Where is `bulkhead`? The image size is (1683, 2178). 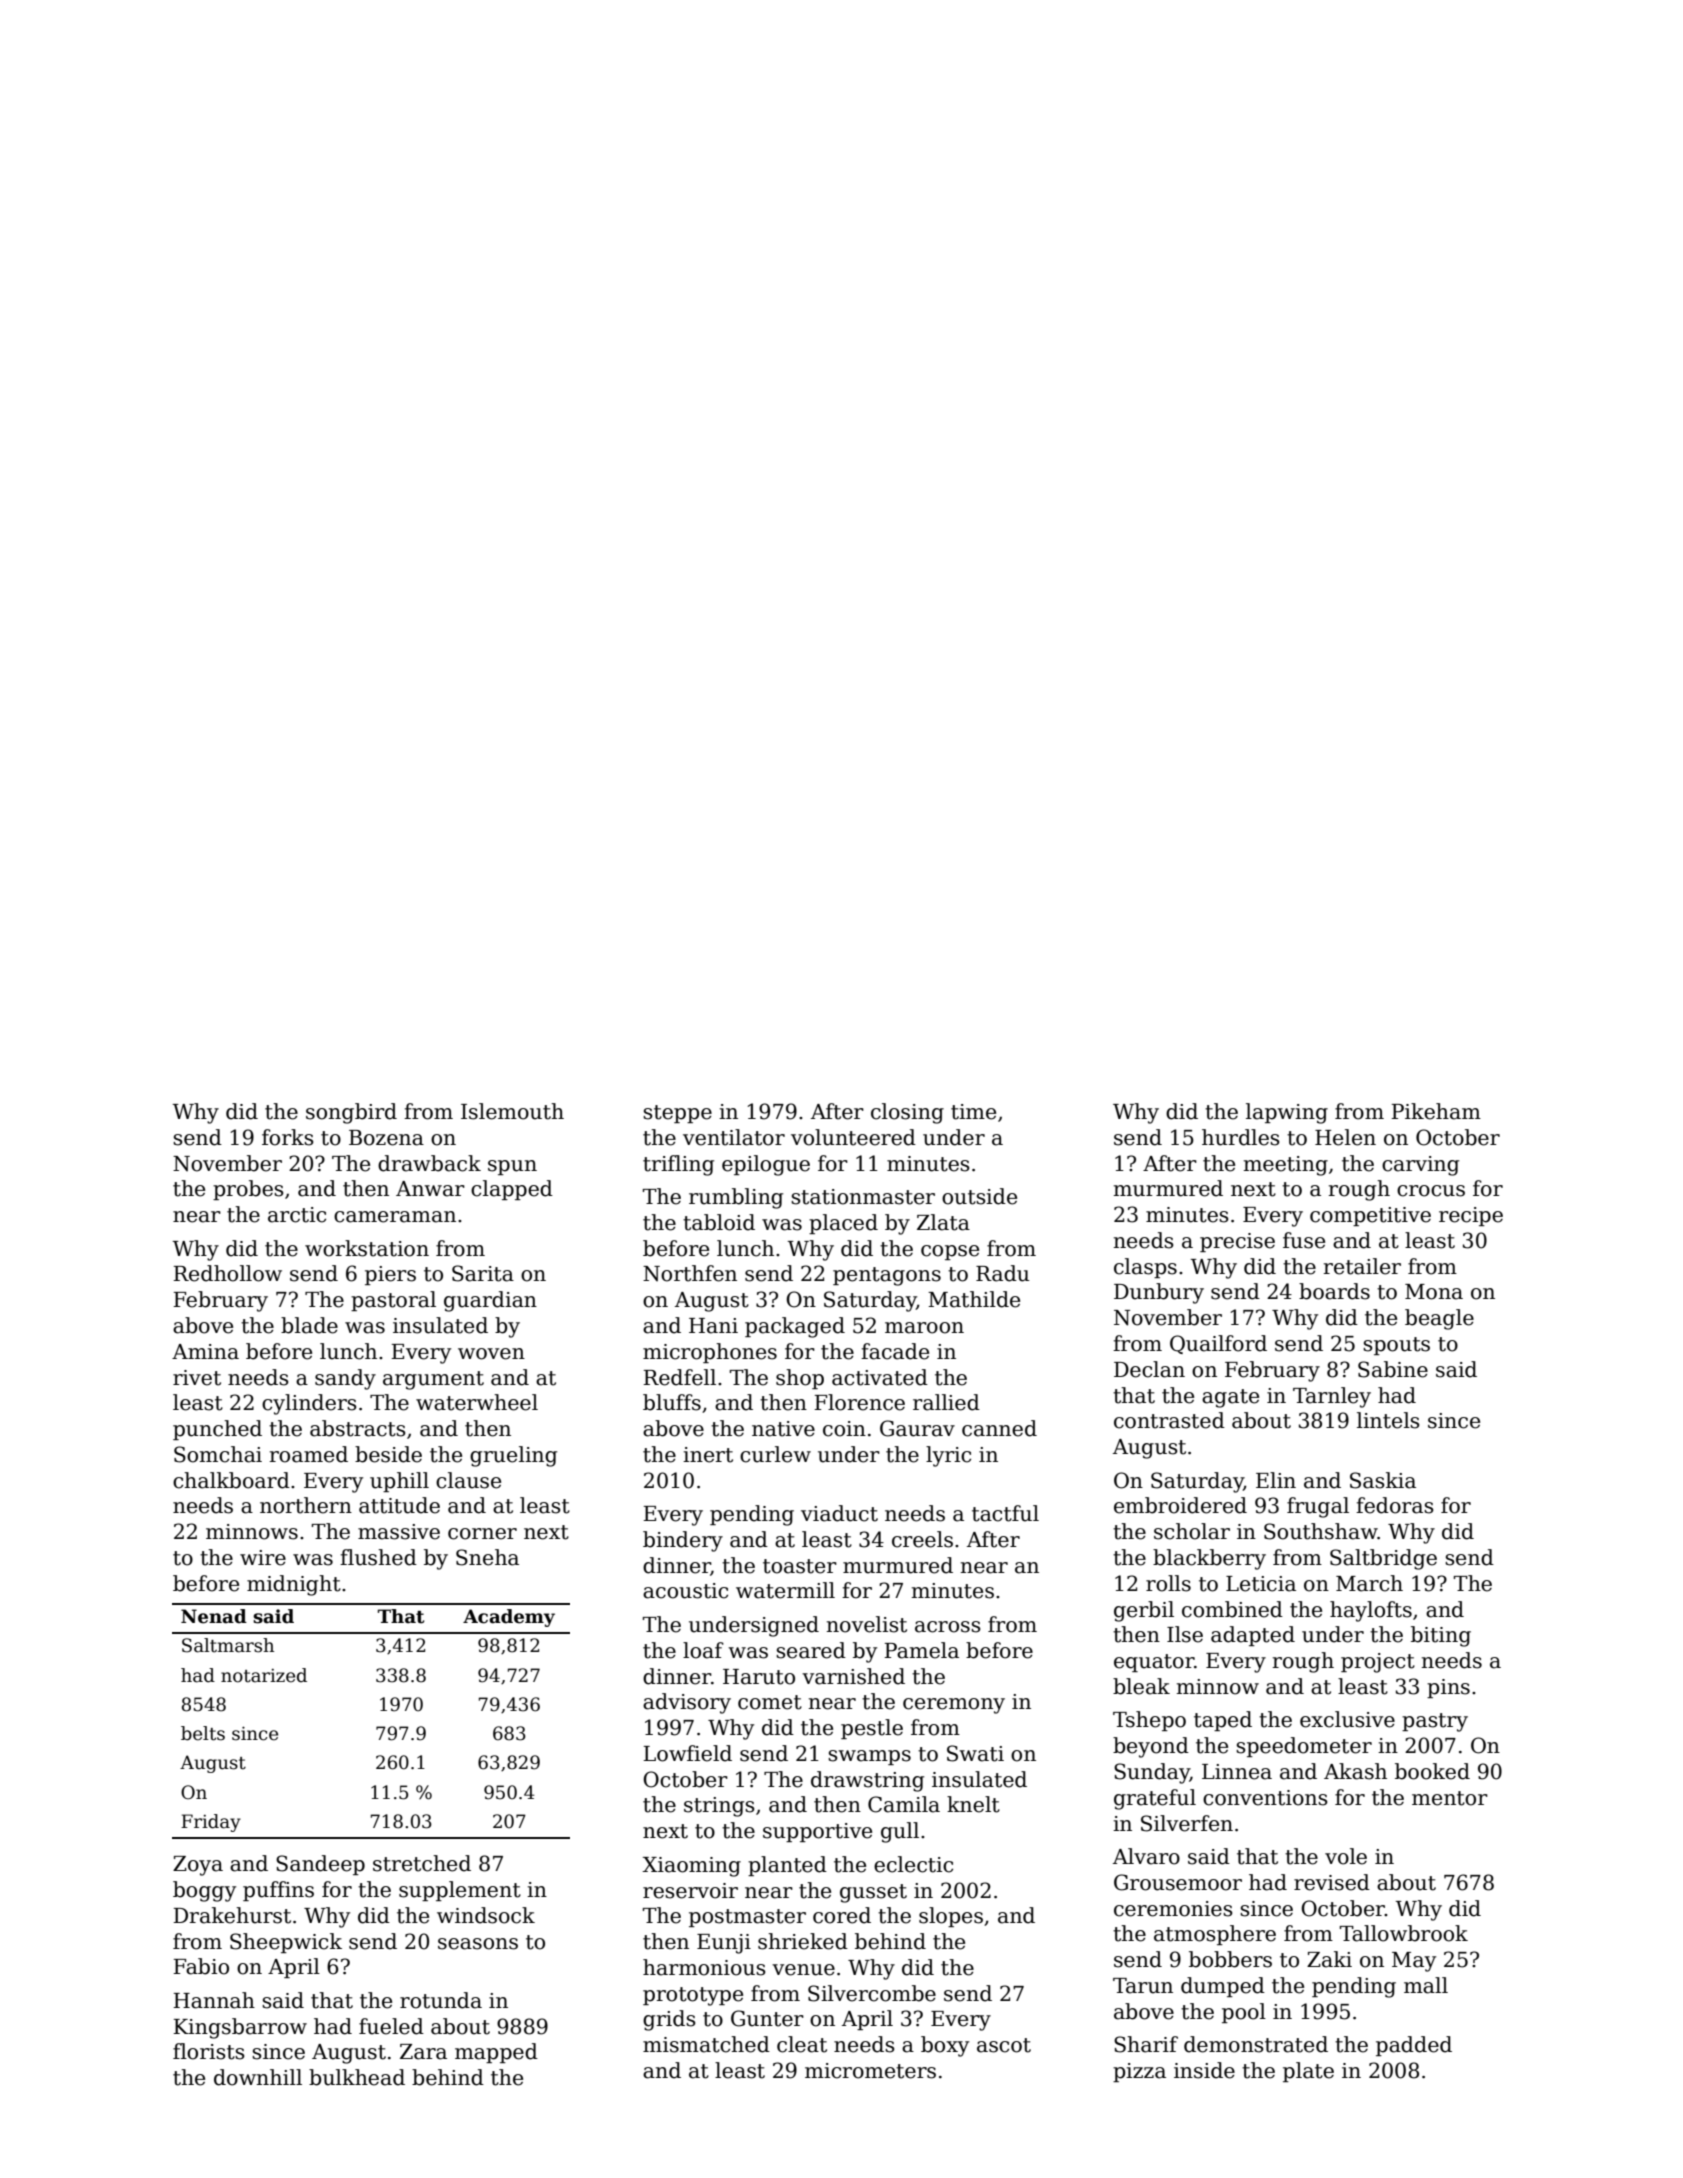
bulkhead is located at coordinates (357, 2077).
